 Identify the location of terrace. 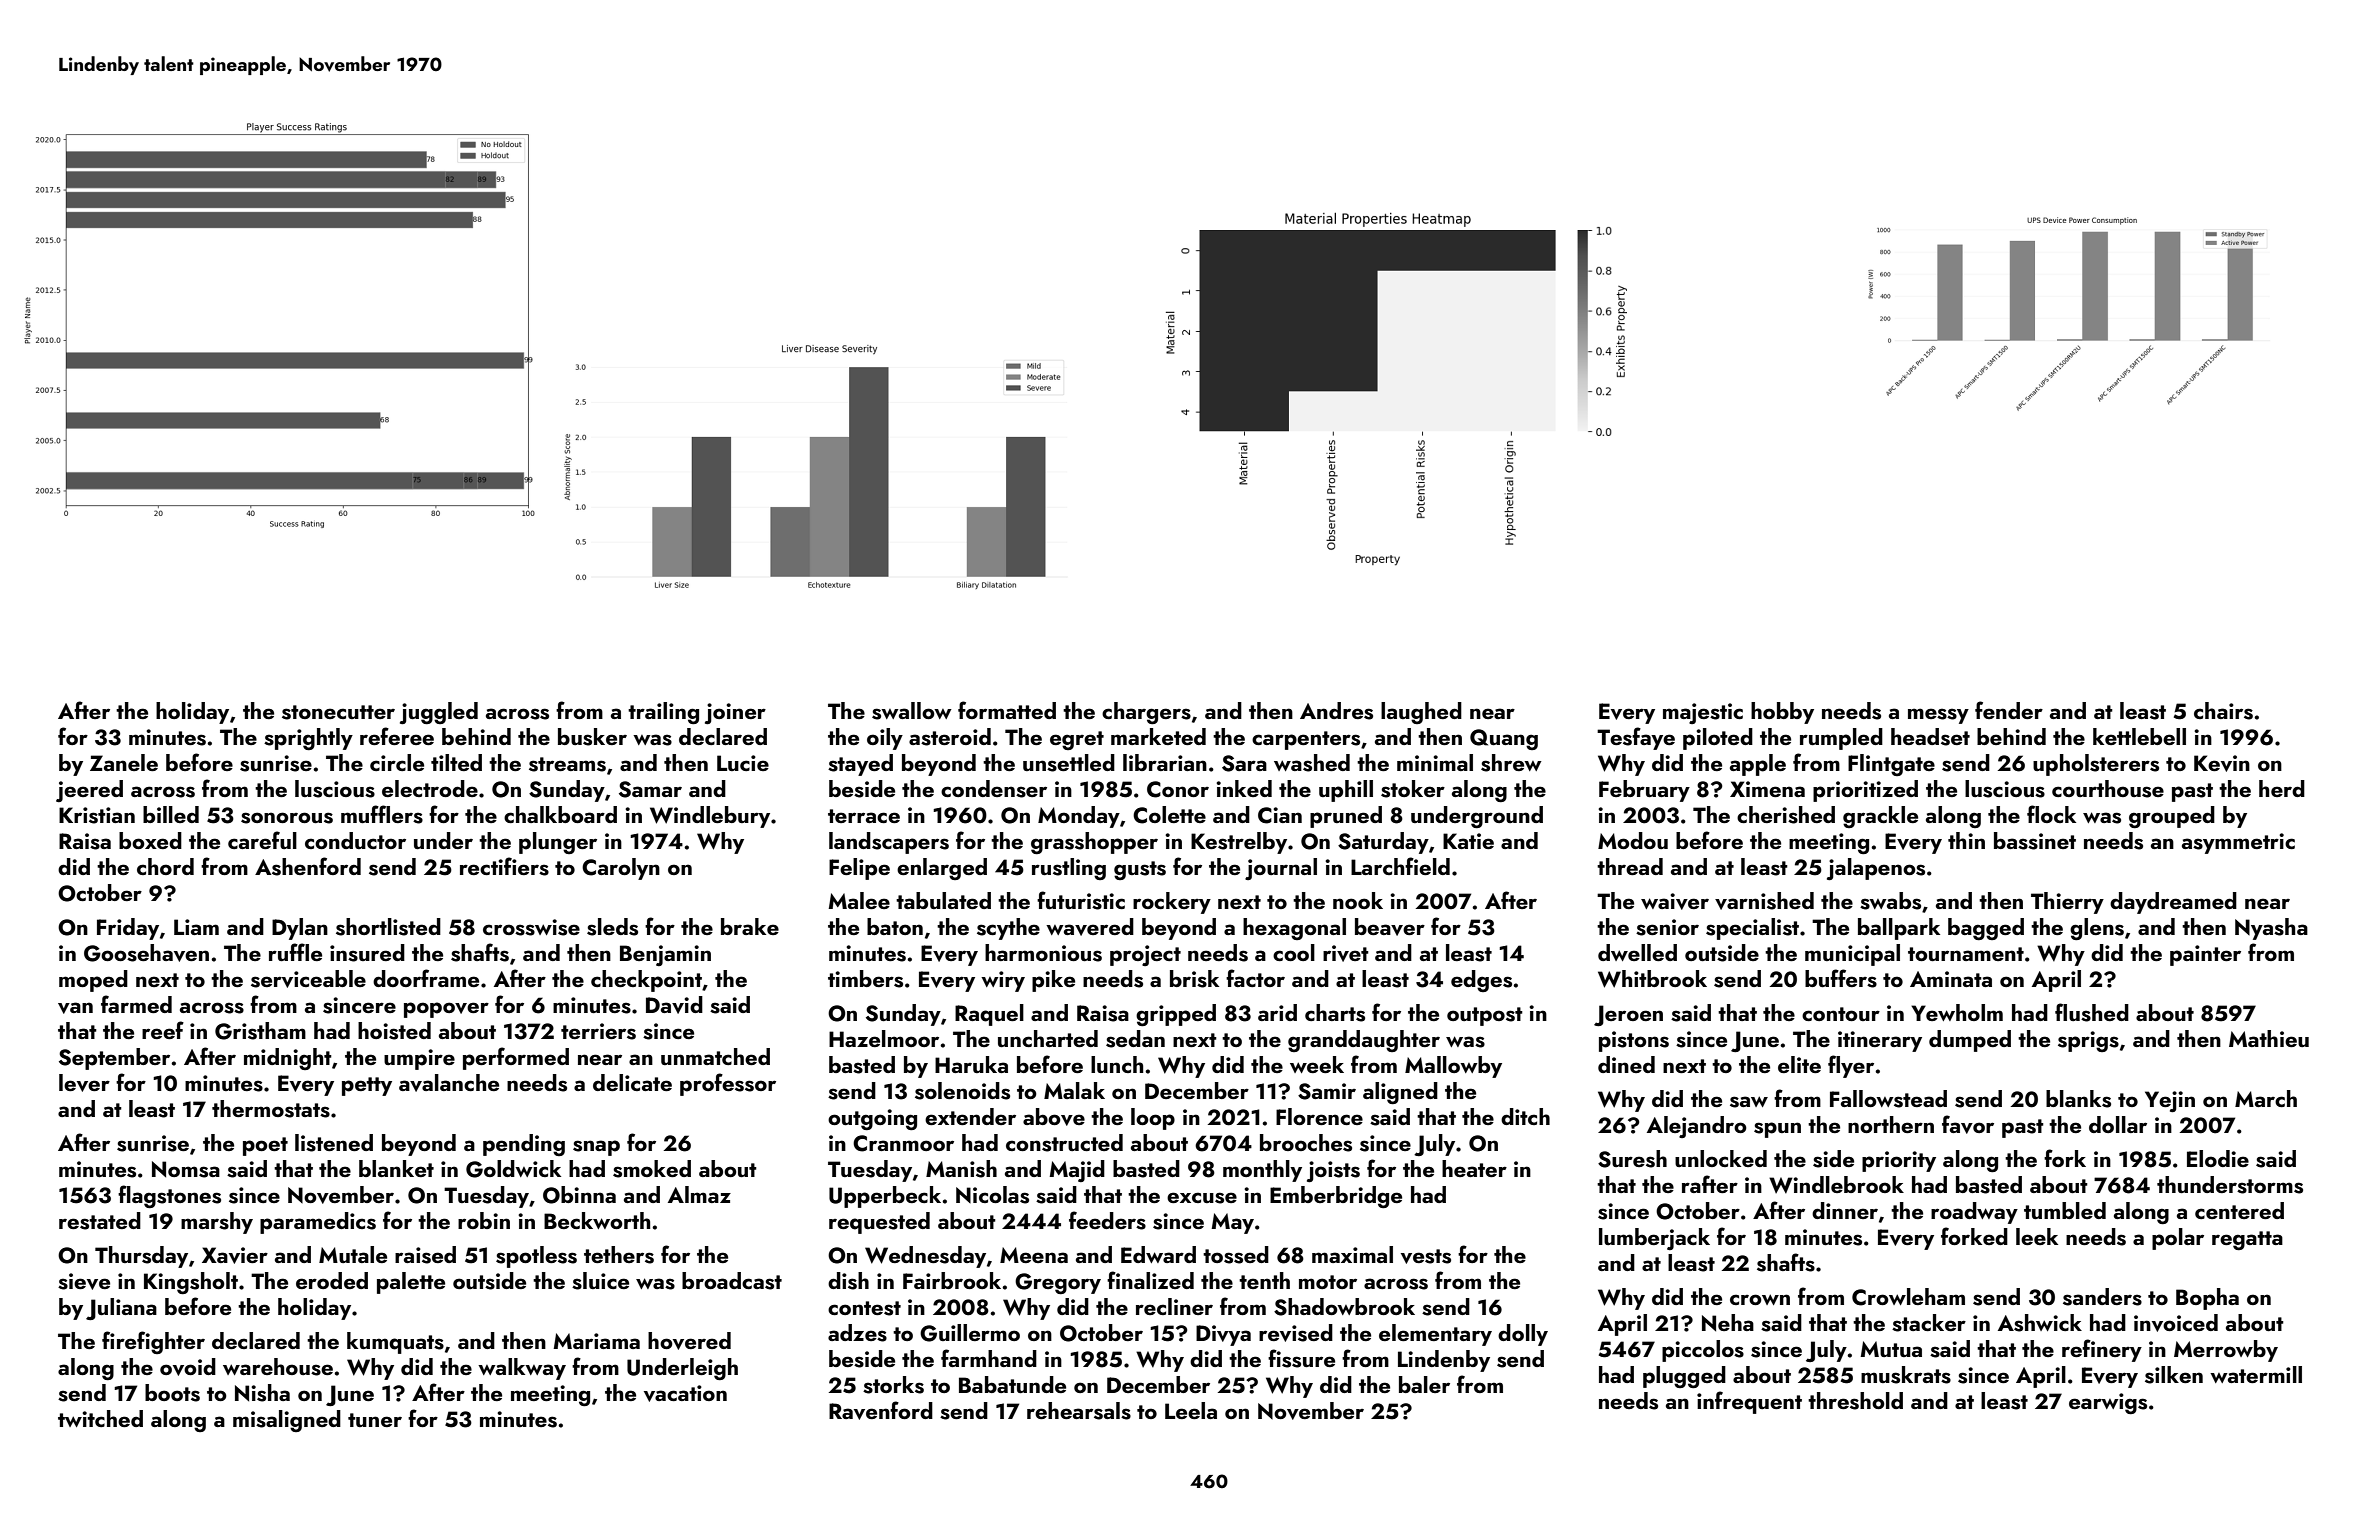
(864, 816).
